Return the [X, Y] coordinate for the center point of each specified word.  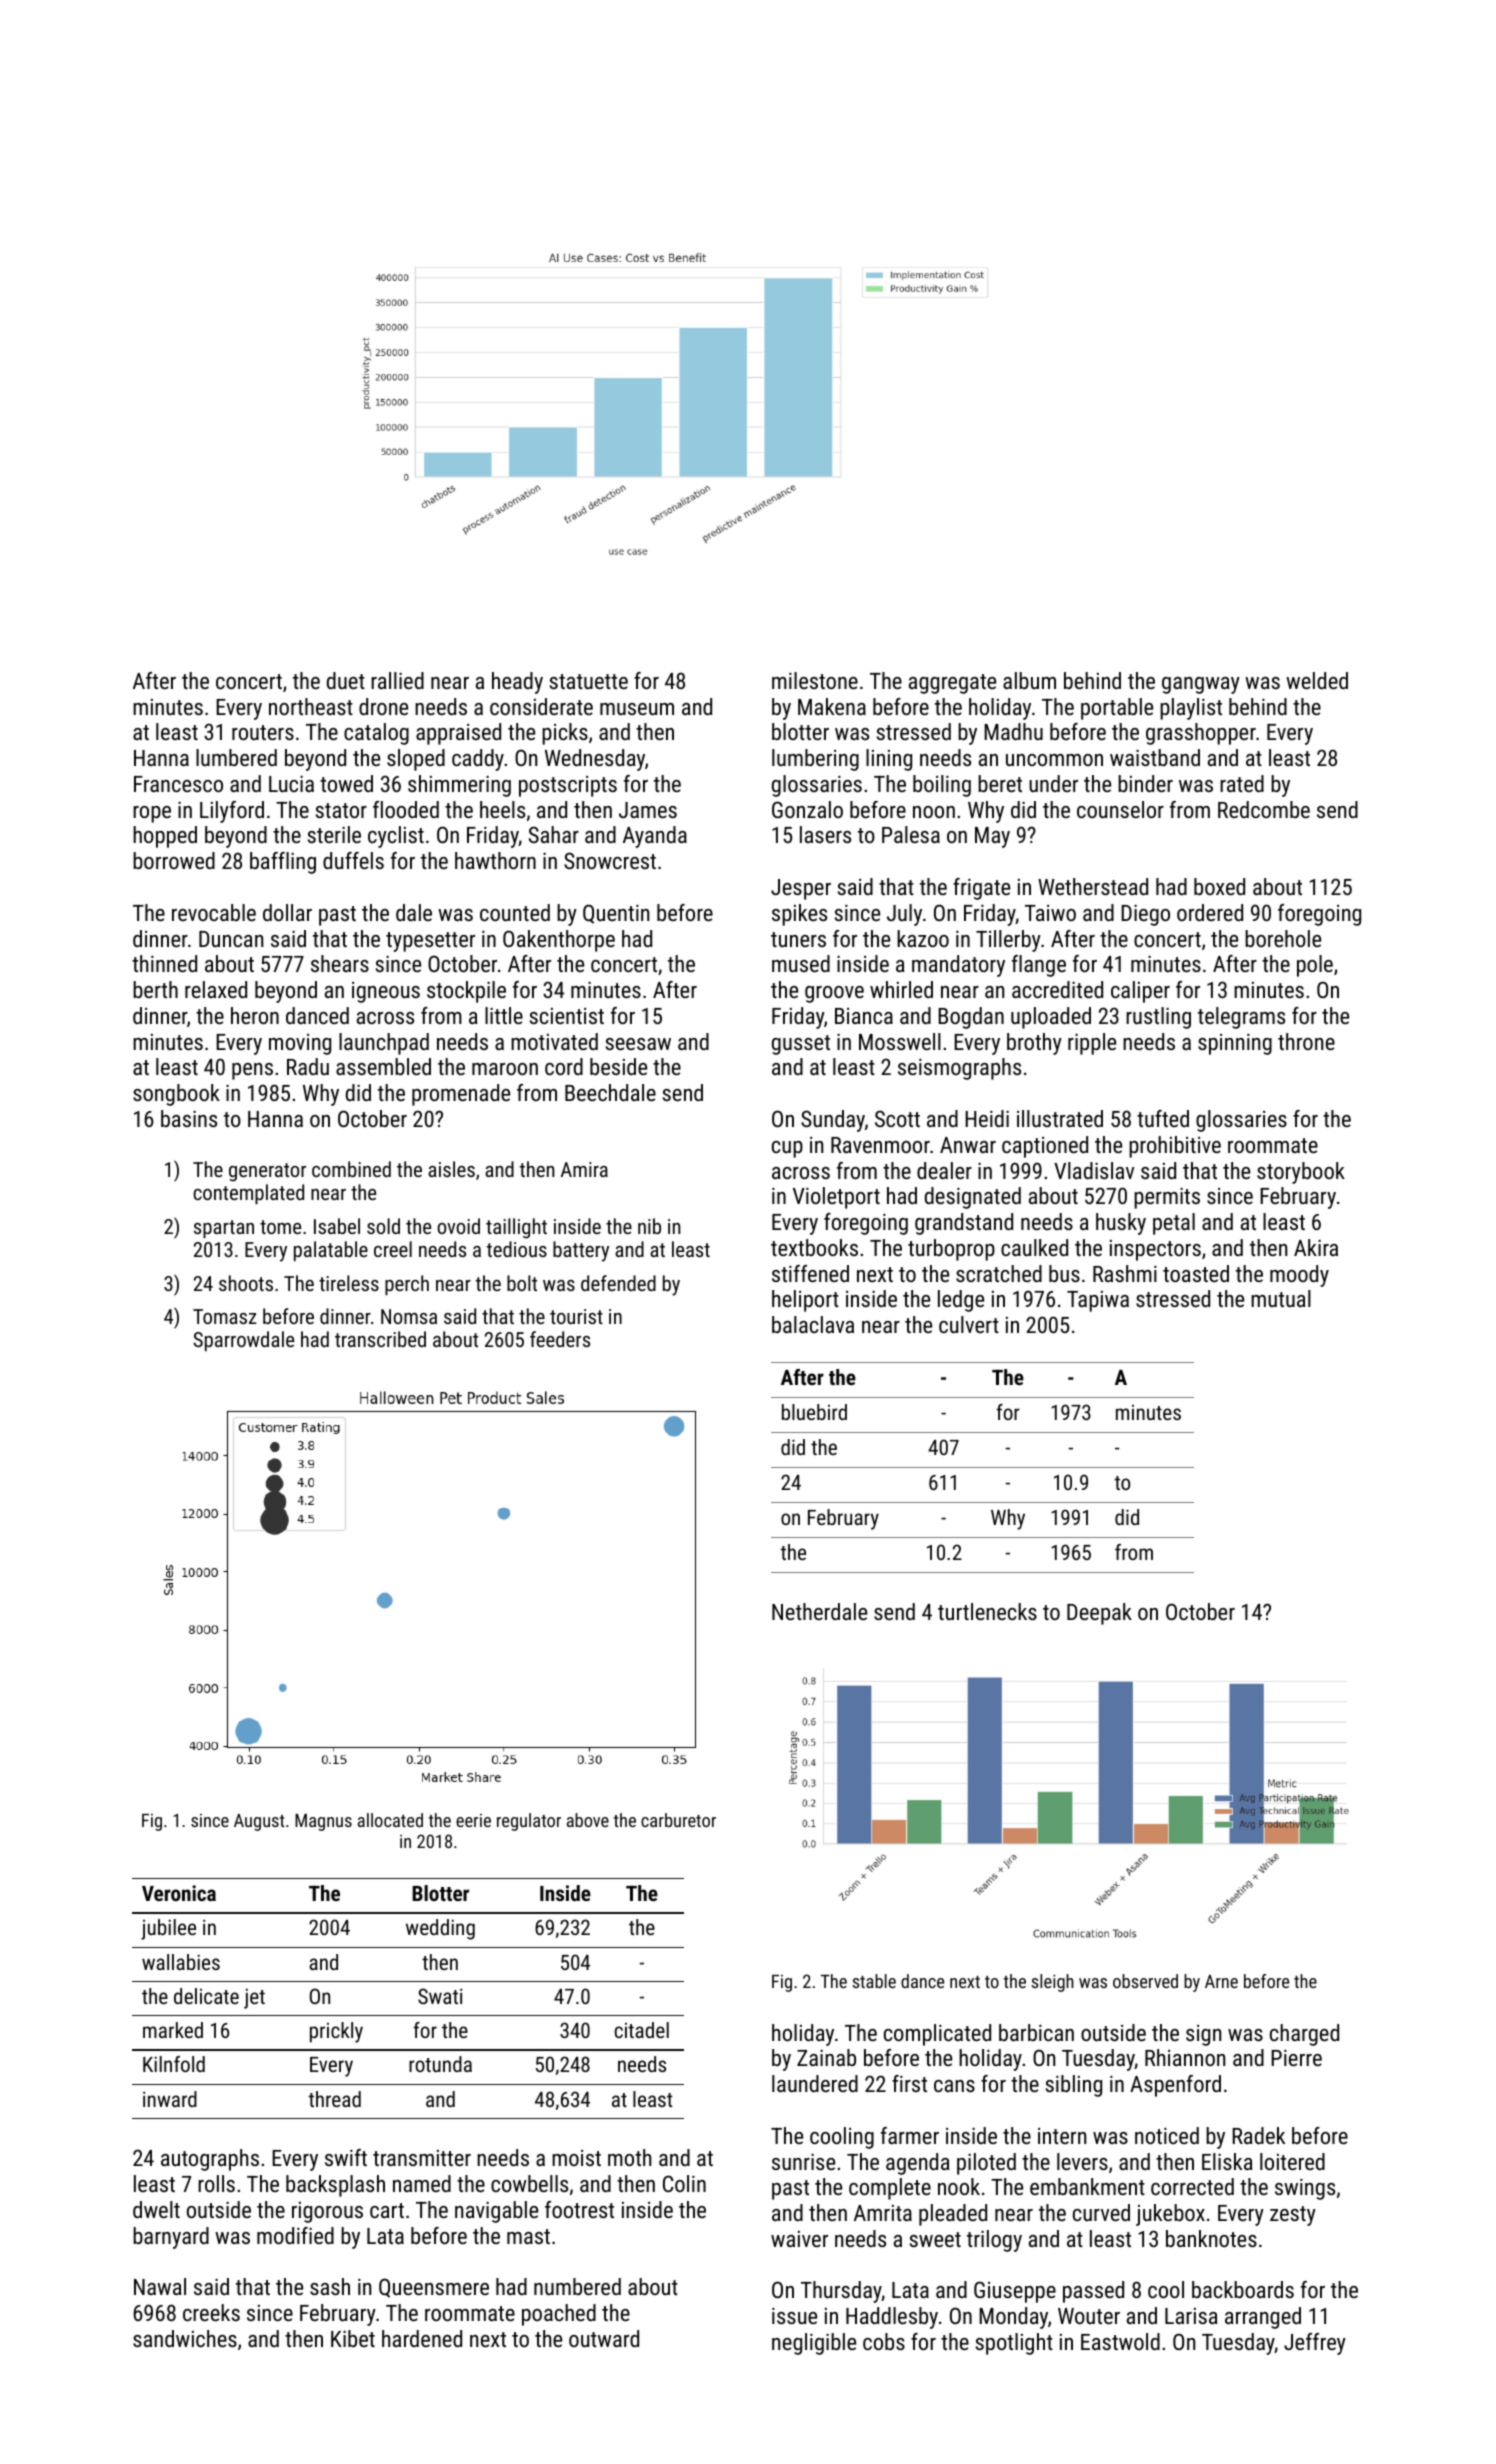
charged [1304, 2035]
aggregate [952, 684]
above [588, 1820]
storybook [1301, 1173]
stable [874, 1981]
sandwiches [185, 2338]
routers [263, 732]
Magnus [323, 1822]
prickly [336, 2032]
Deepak [1099, 1614]
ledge [961, 1301]
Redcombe [1264, 809]
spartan [224, 1229]
